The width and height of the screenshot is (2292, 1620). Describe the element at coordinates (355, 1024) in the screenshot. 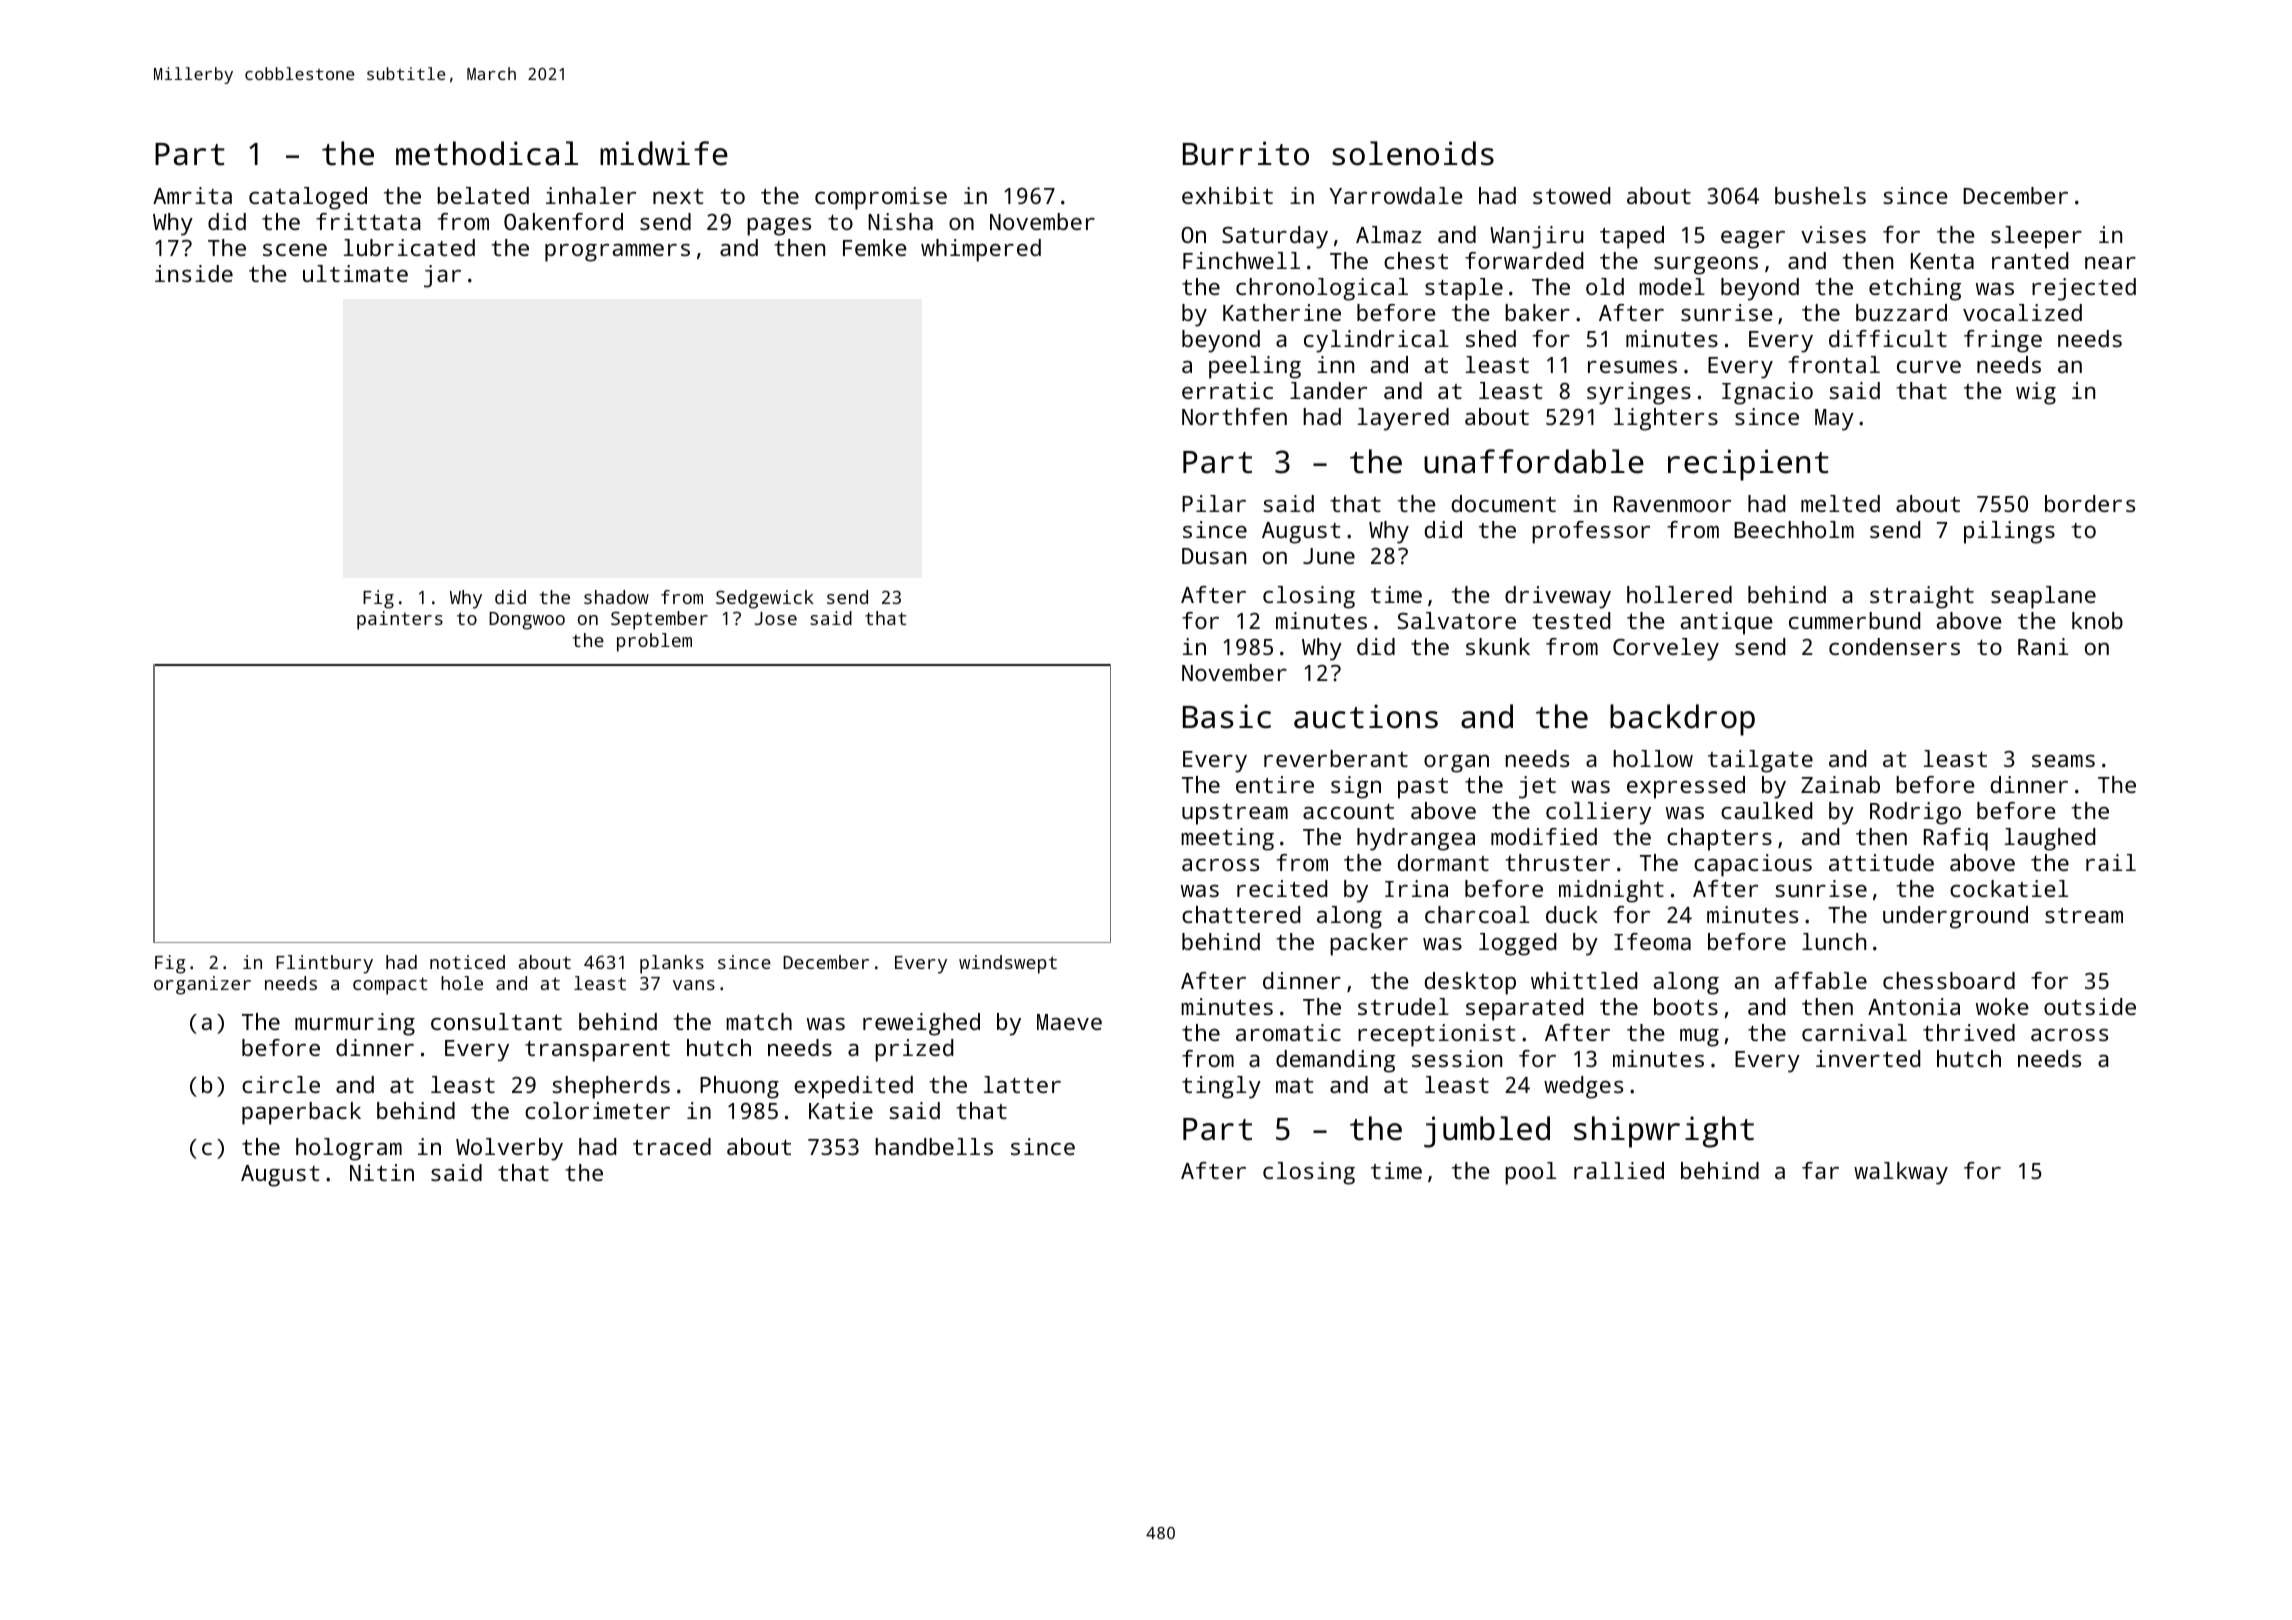

I see `murmuring` at that location.
